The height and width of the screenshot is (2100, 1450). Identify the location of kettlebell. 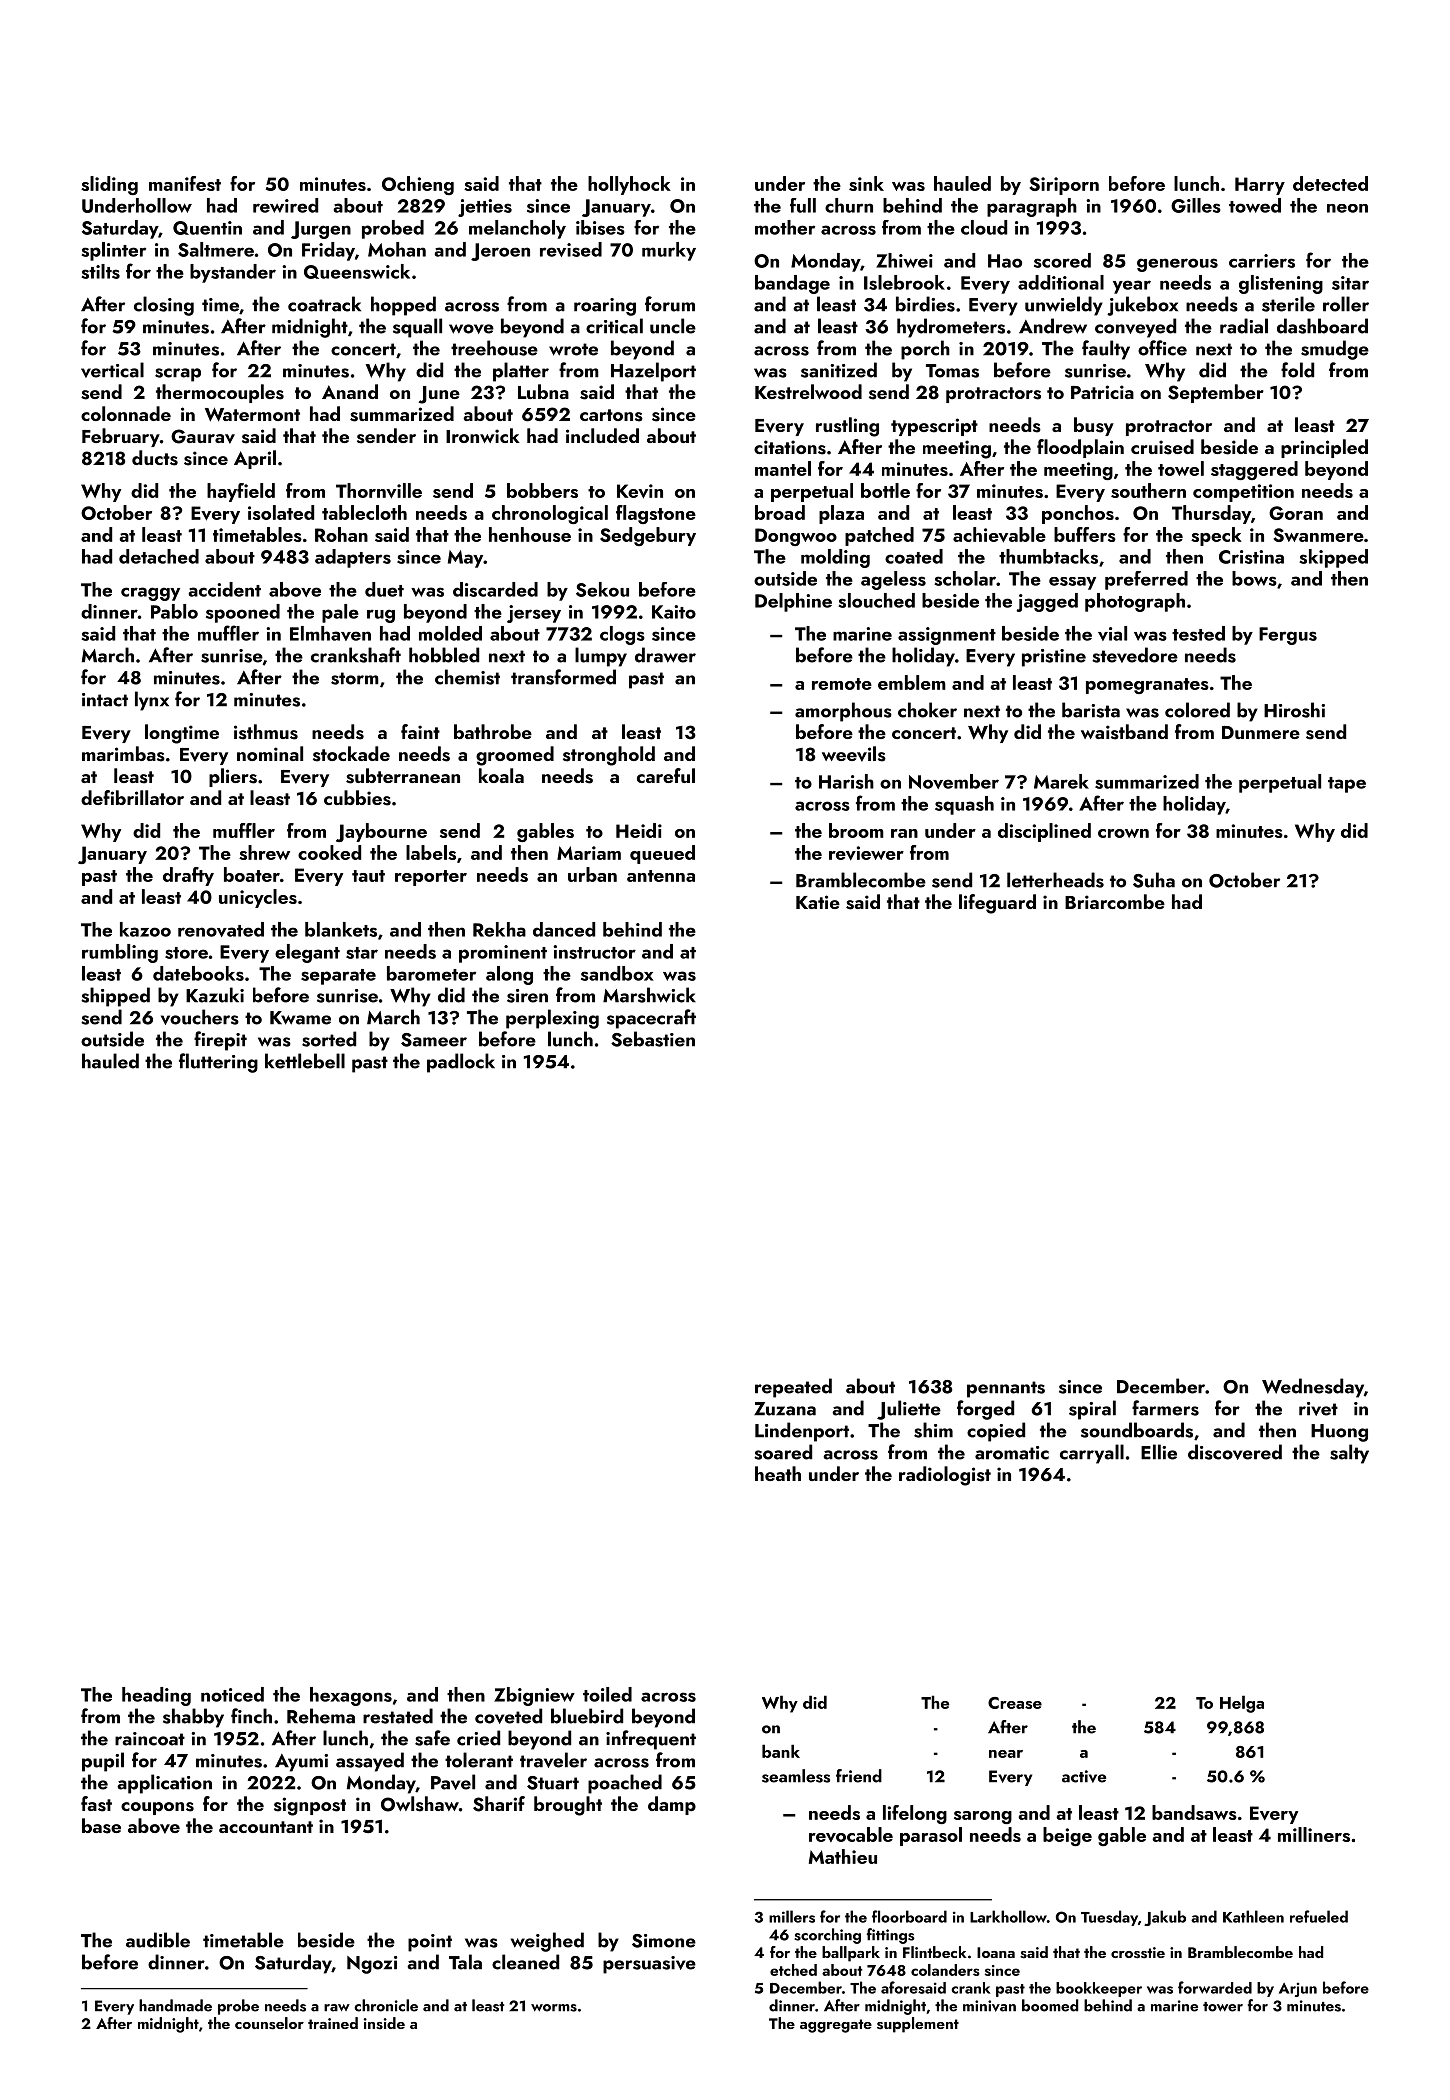
(305, 1061).
